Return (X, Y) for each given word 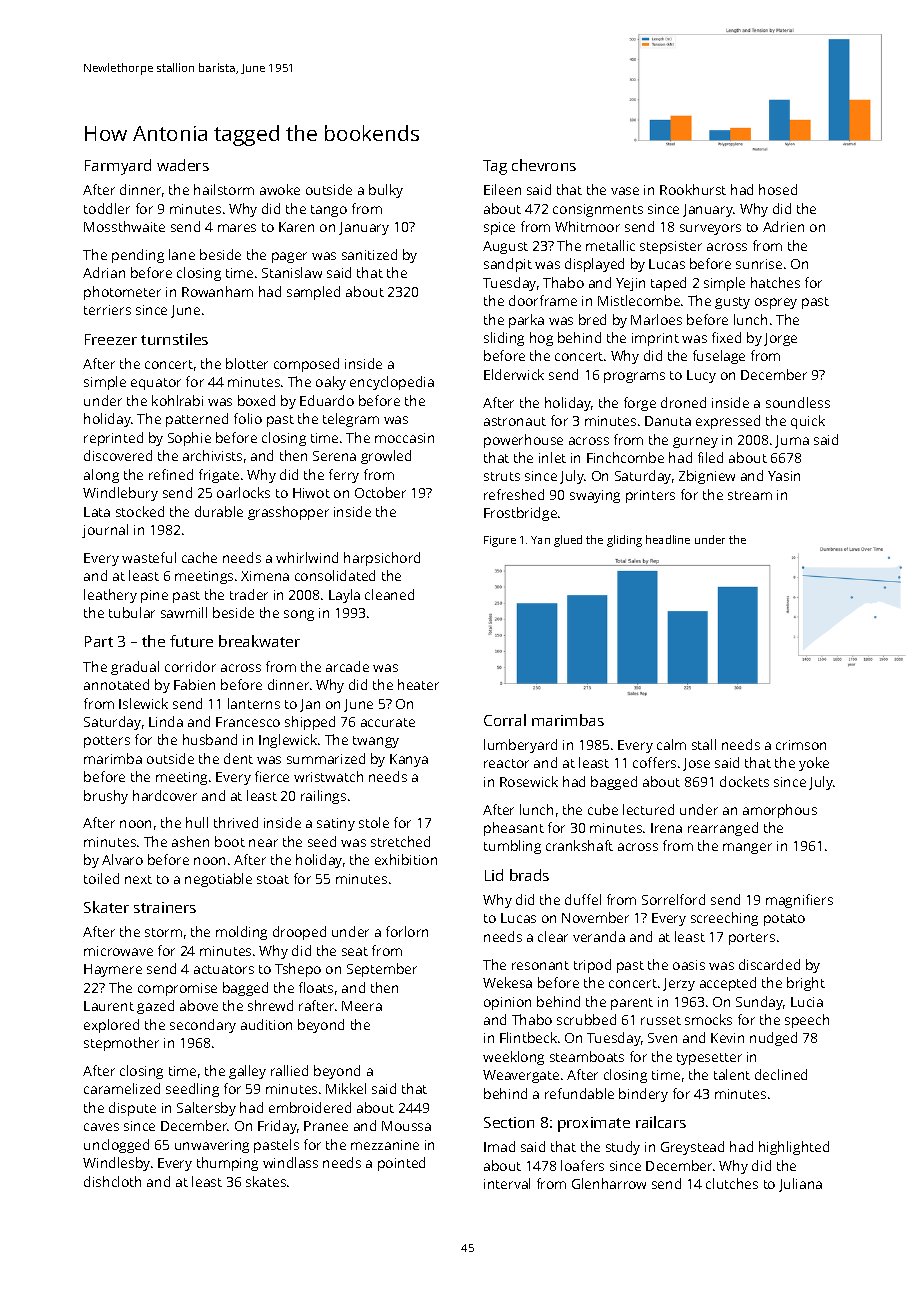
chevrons (544, 165)
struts (502, 476)
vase (625, 191)
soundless (798, 402)
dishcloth (112, 1181)
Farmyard (118, 167)
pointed (401, 1164)
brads (529, 875)
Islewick (143, 703)
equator (156, 384)
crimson (801, 745)
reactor (506, 763)
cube (603, 809)
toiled (101, 878)
